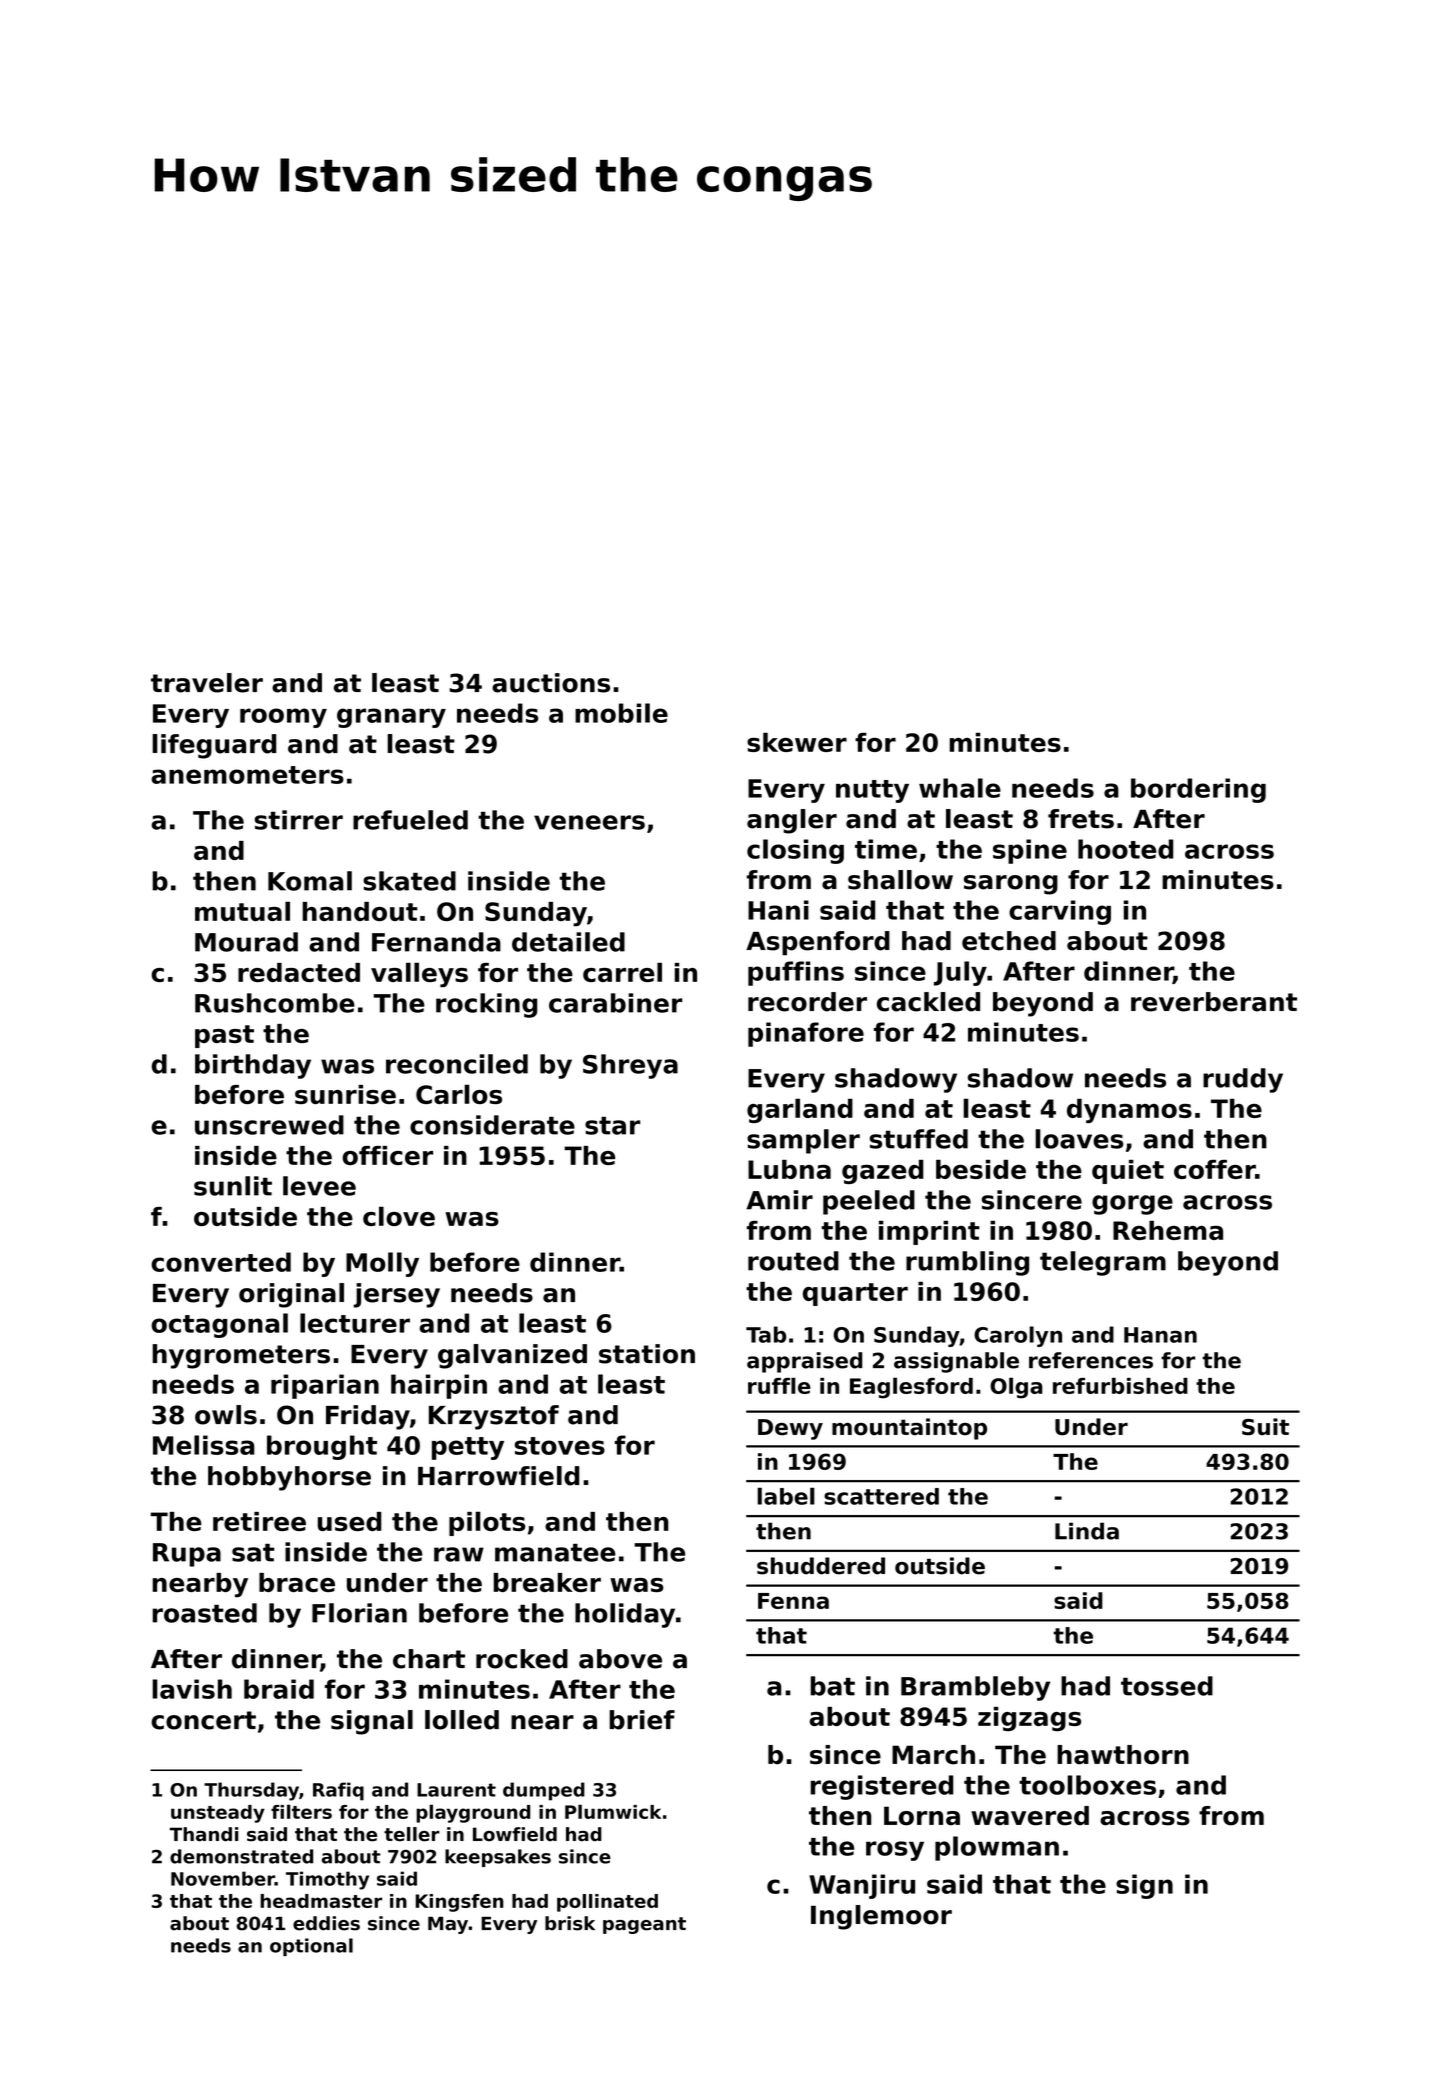 Image resolution: width=1450 pixels, height=2100 pixels. What do you see at coordinates (883, 1172) in the image?
I see `gazed` at bounding box center [883, 1172].
